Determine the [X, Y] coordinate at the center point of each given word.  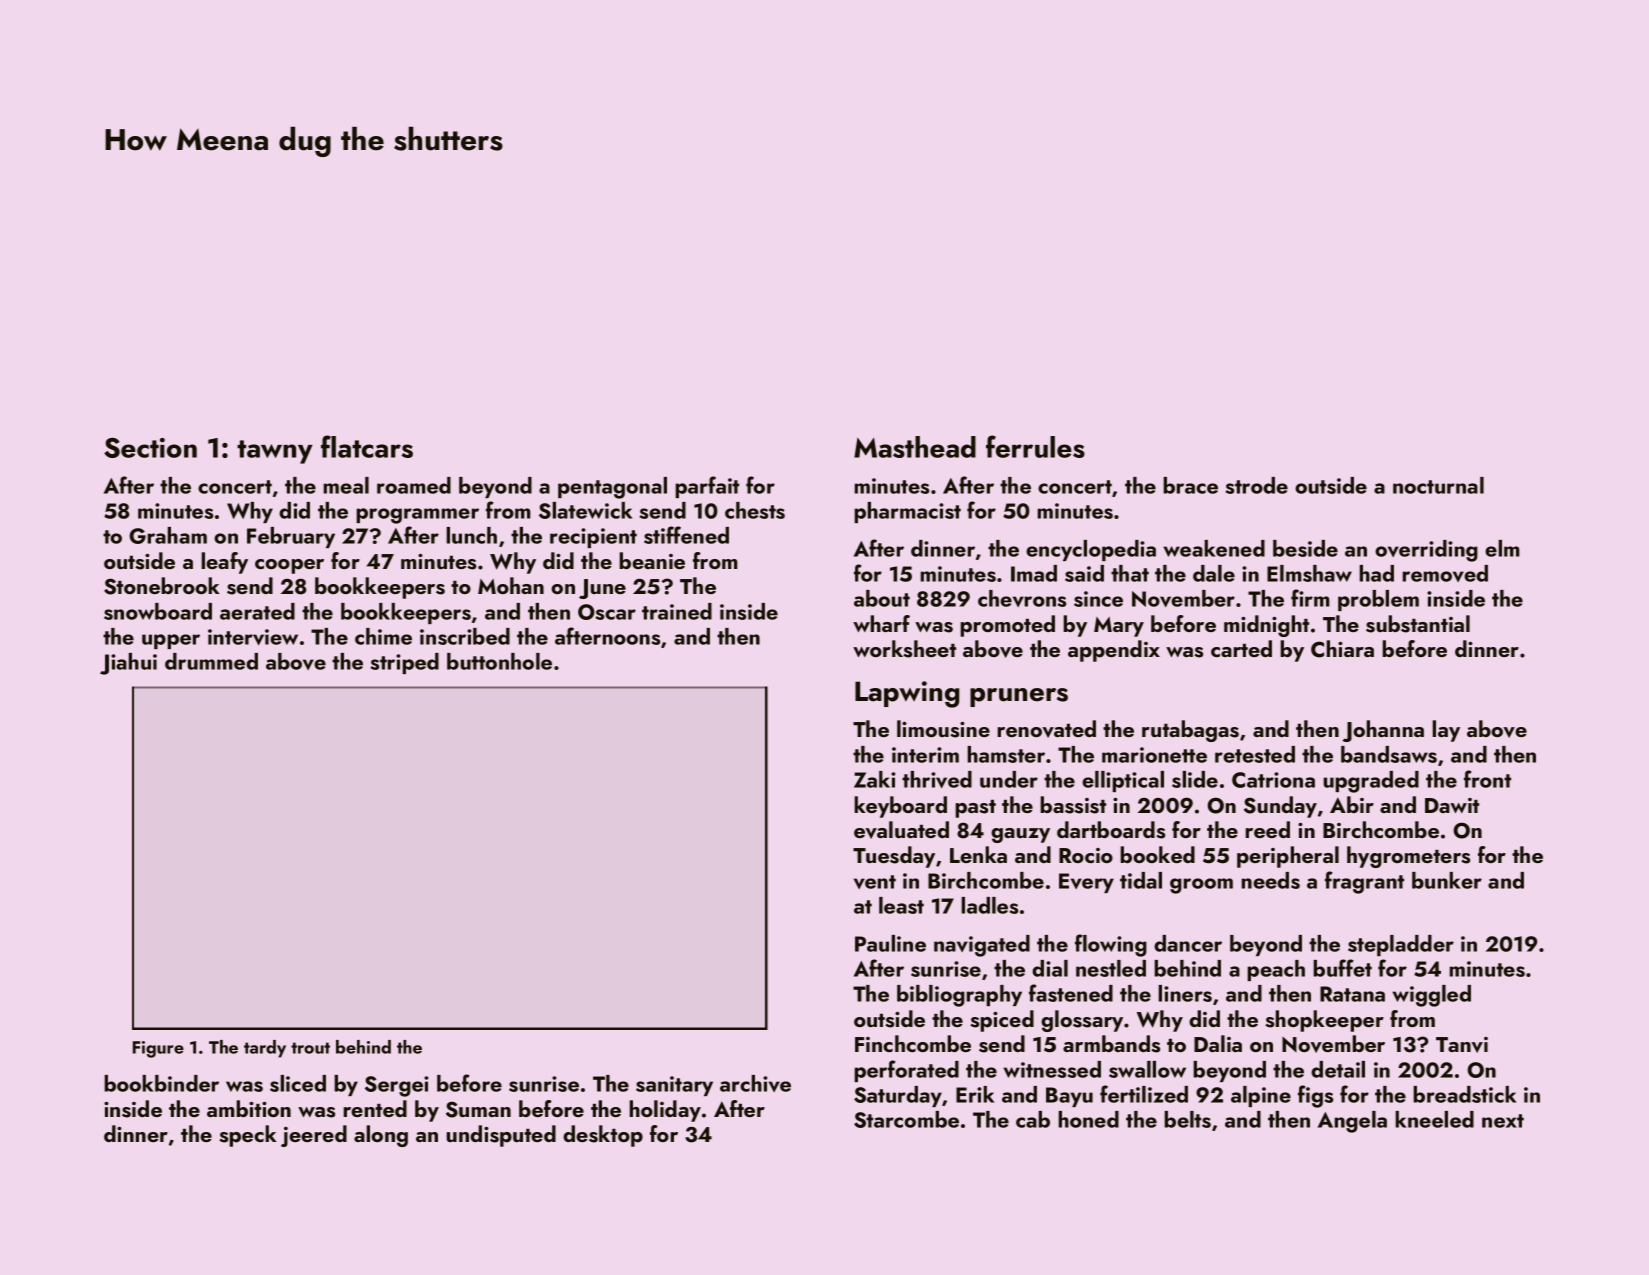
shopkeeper [1324, 1021]
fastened [1071, 993]
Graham [168, 535]
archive [755, 1083]
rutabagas [1190, 731]
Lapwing [907, 694]
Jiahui [128, 664]
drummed [211, 661]
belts [1187, 1119]
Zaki [874, 779]
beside [1305, 548]
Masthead [915, 447]
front [1487, 779]
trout [310, 1048]
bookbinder [161, 1083]
